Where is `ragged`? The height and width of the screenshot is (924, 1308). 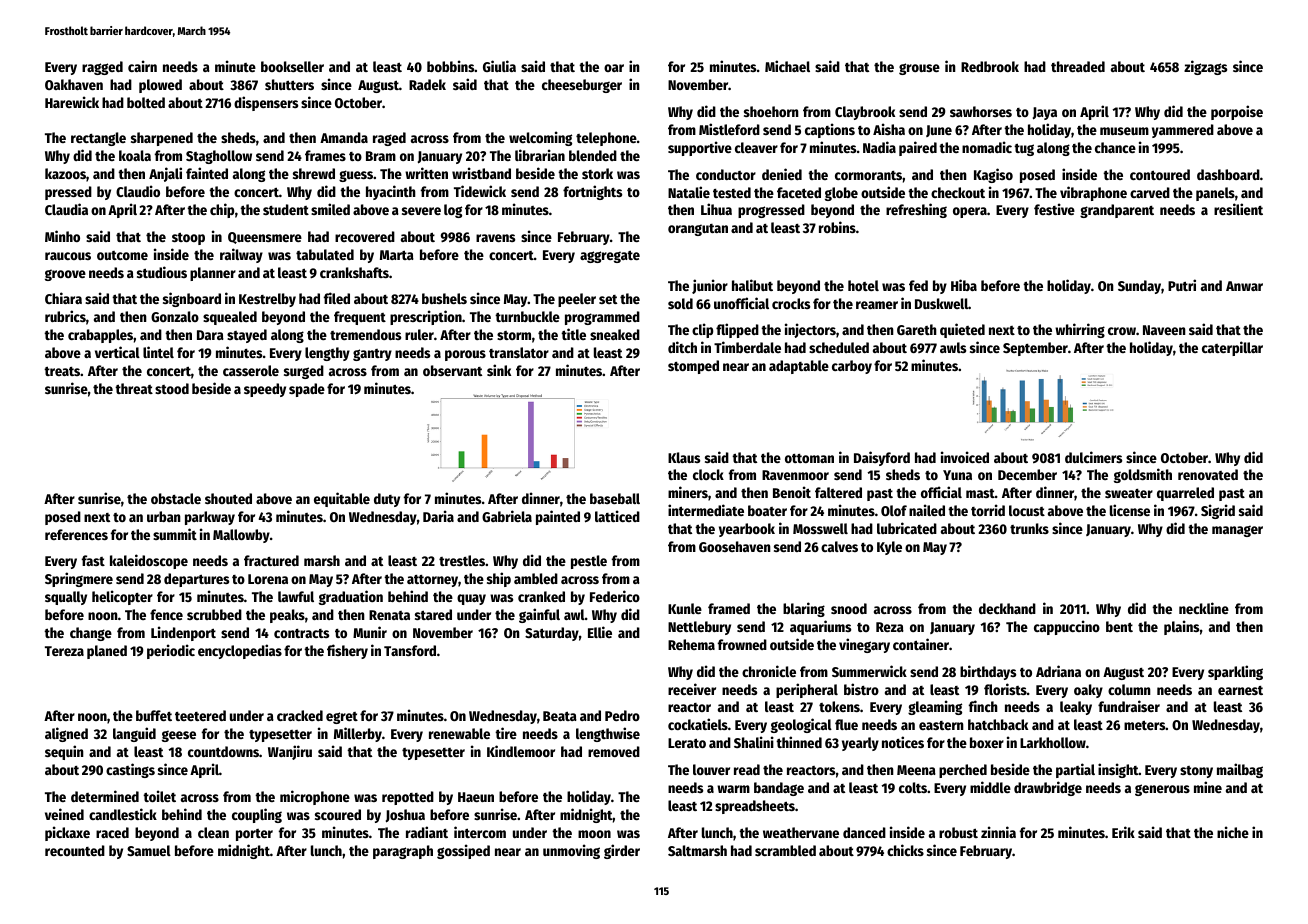
ragged is located at coordinates (102, 68).
